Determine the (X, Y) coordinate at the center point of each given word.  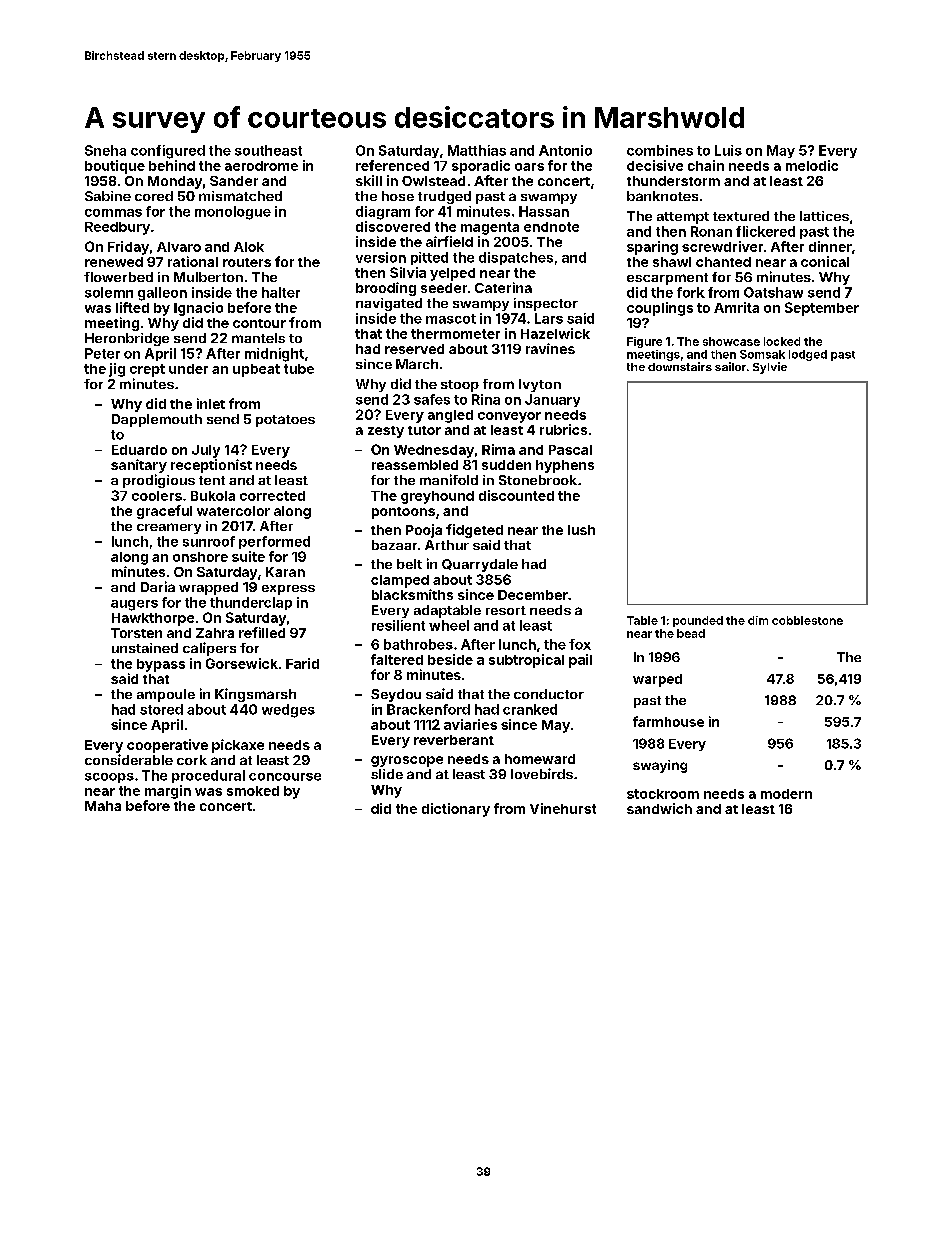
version (381, 257)
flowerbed (118, 277)
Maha (103, 806)
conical (825, 261)
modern (786, 794)
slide (387, 774)
